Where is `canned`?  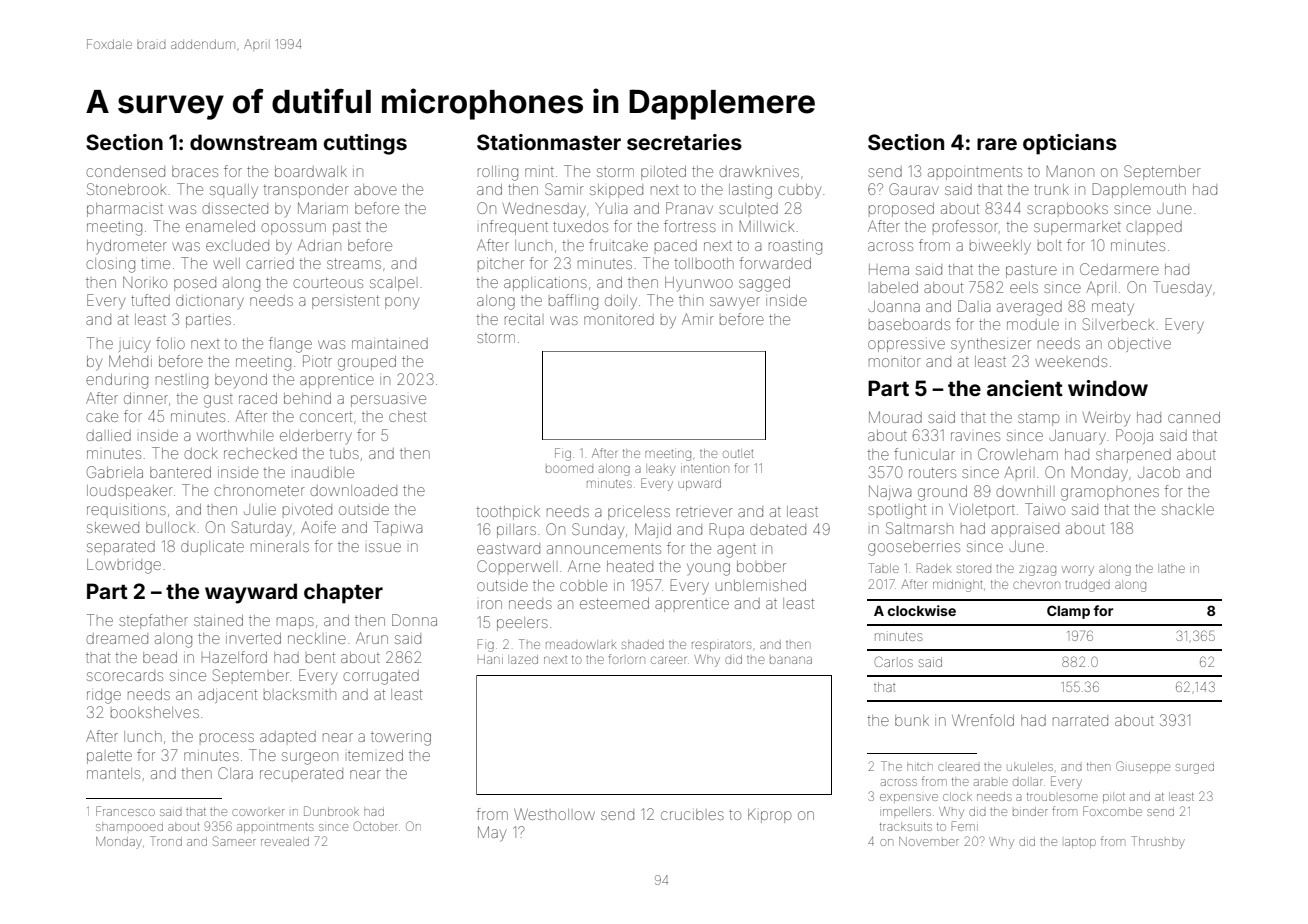
canned is located at coordinates (1194, 417).
